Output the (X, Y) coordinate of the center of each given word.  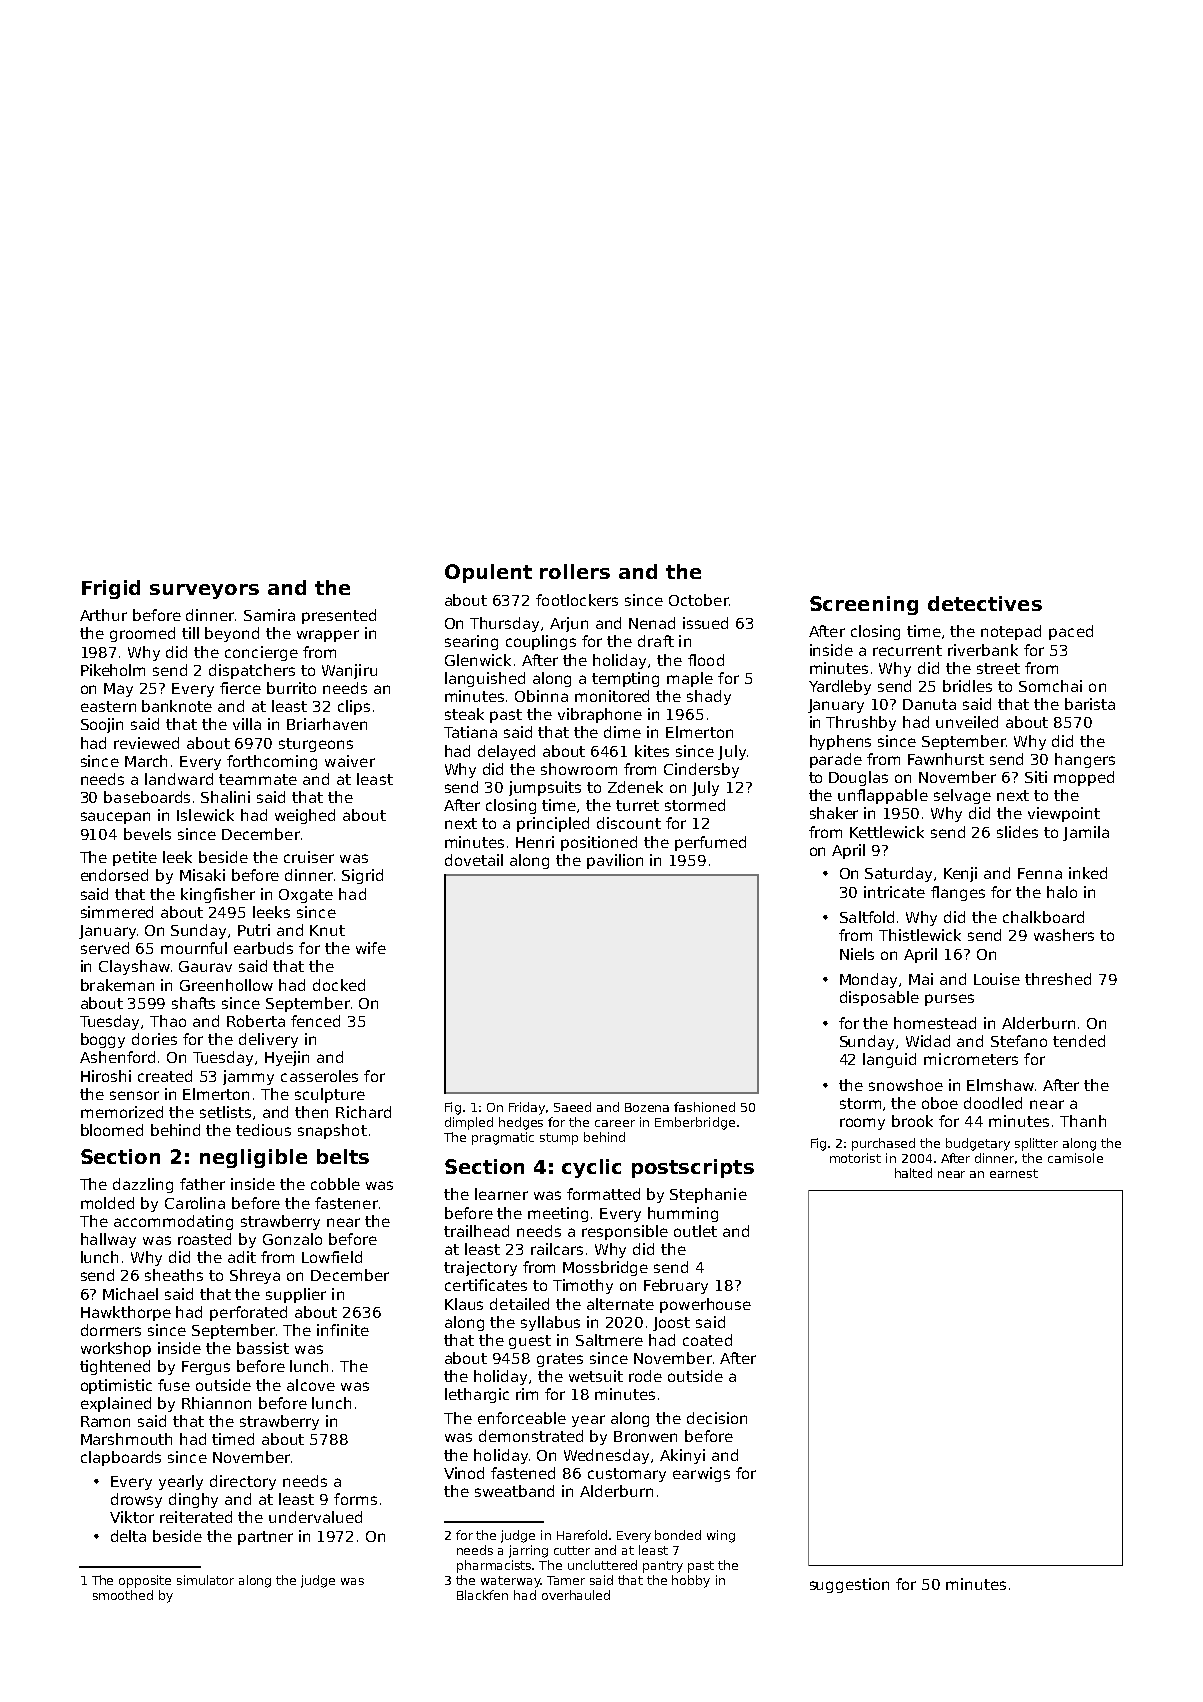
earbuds (263, 948)
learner (501, 1194)
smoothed (123, 1595)
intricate (894, 892)
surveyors (204, 591)
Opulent (488, 573)
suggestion (849, 1585)
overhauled (576, 1595)
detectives (985, 603)
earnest (1014, 1173)
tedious (263, 1130)
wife (371, 948)
